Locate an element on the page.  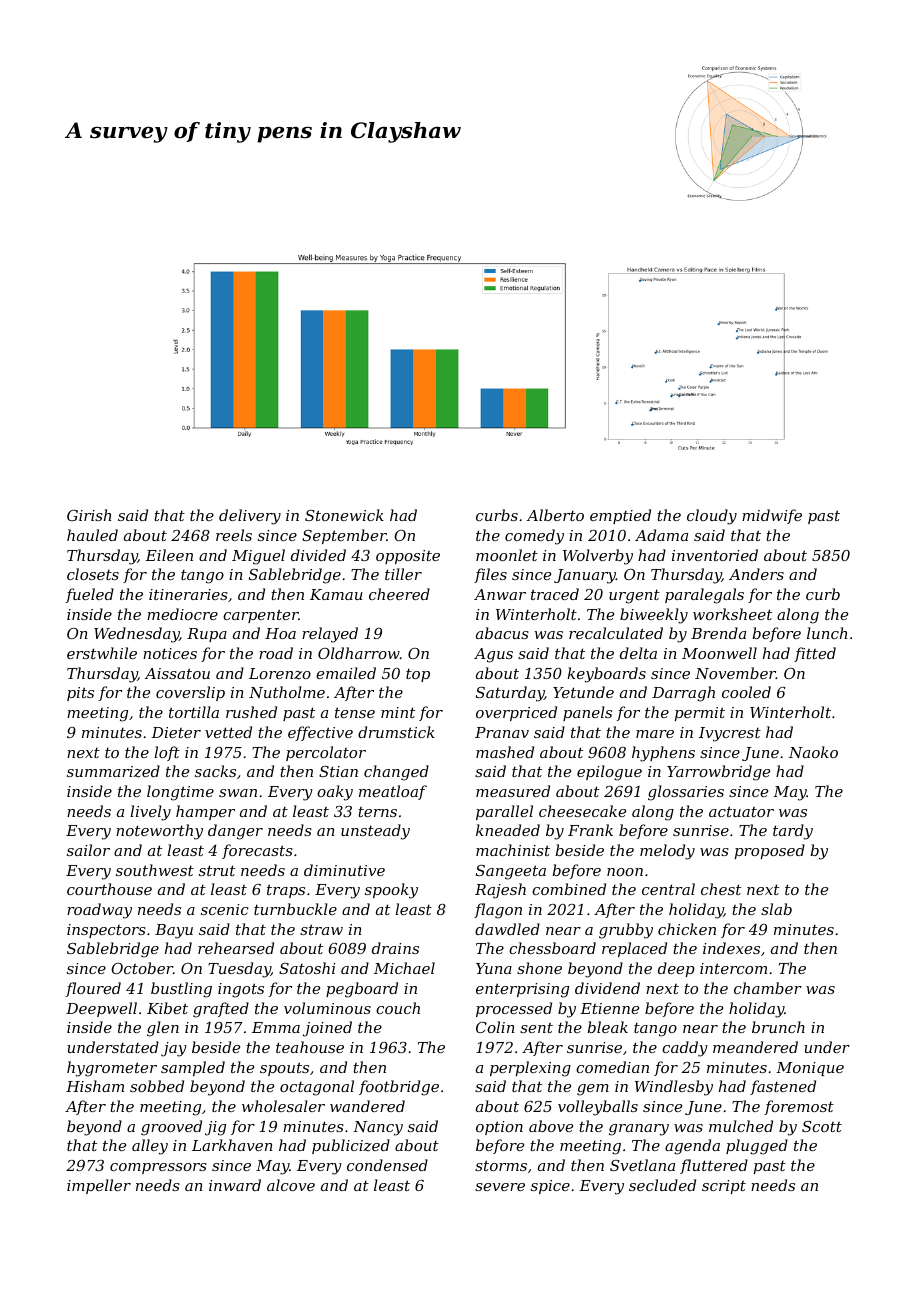
flagon is located at coordinates (498, 911).
